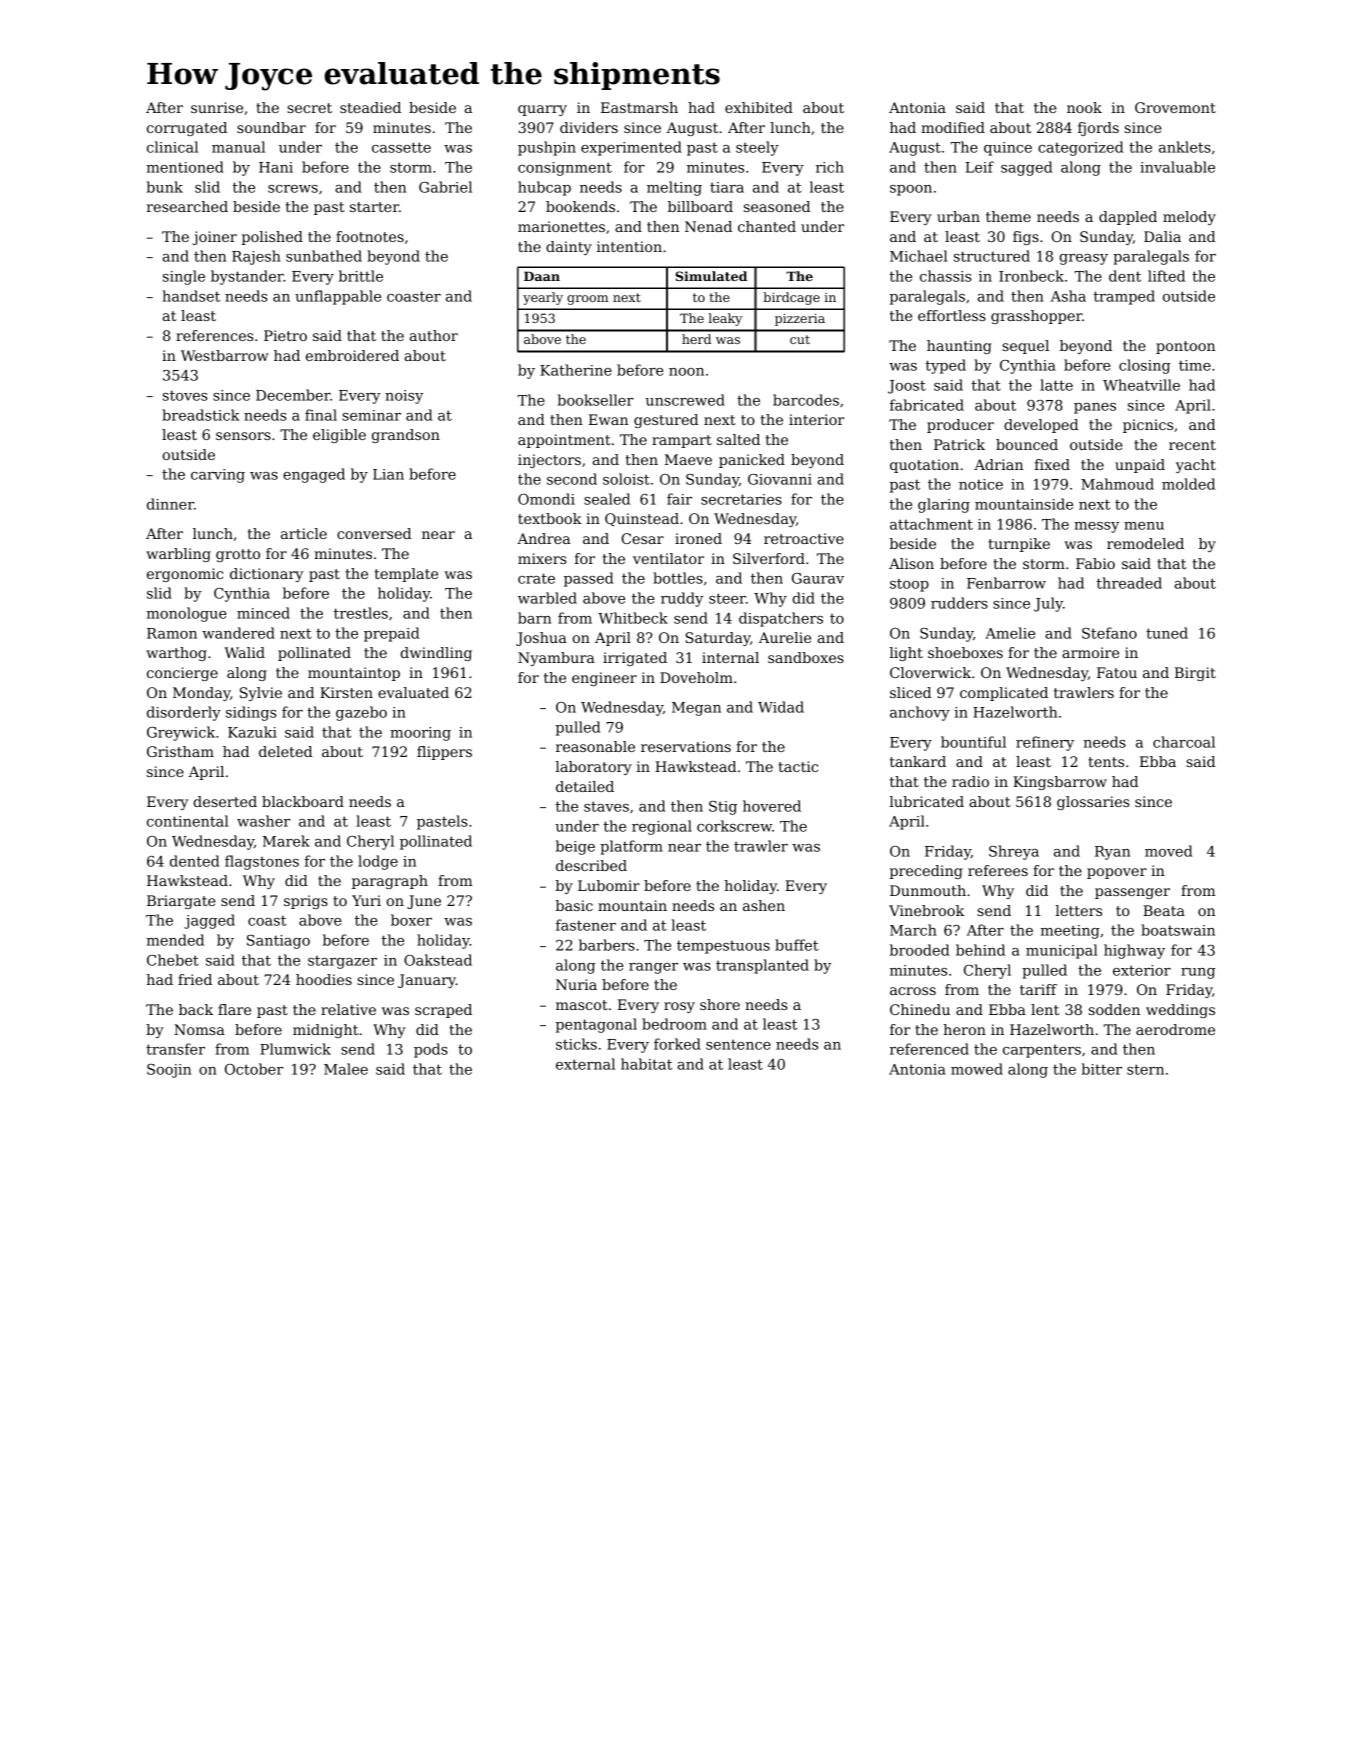  What do you see at coordinates (1019, 545) in the page?
I see `turnpike` at bounding box center [1019, 545].
